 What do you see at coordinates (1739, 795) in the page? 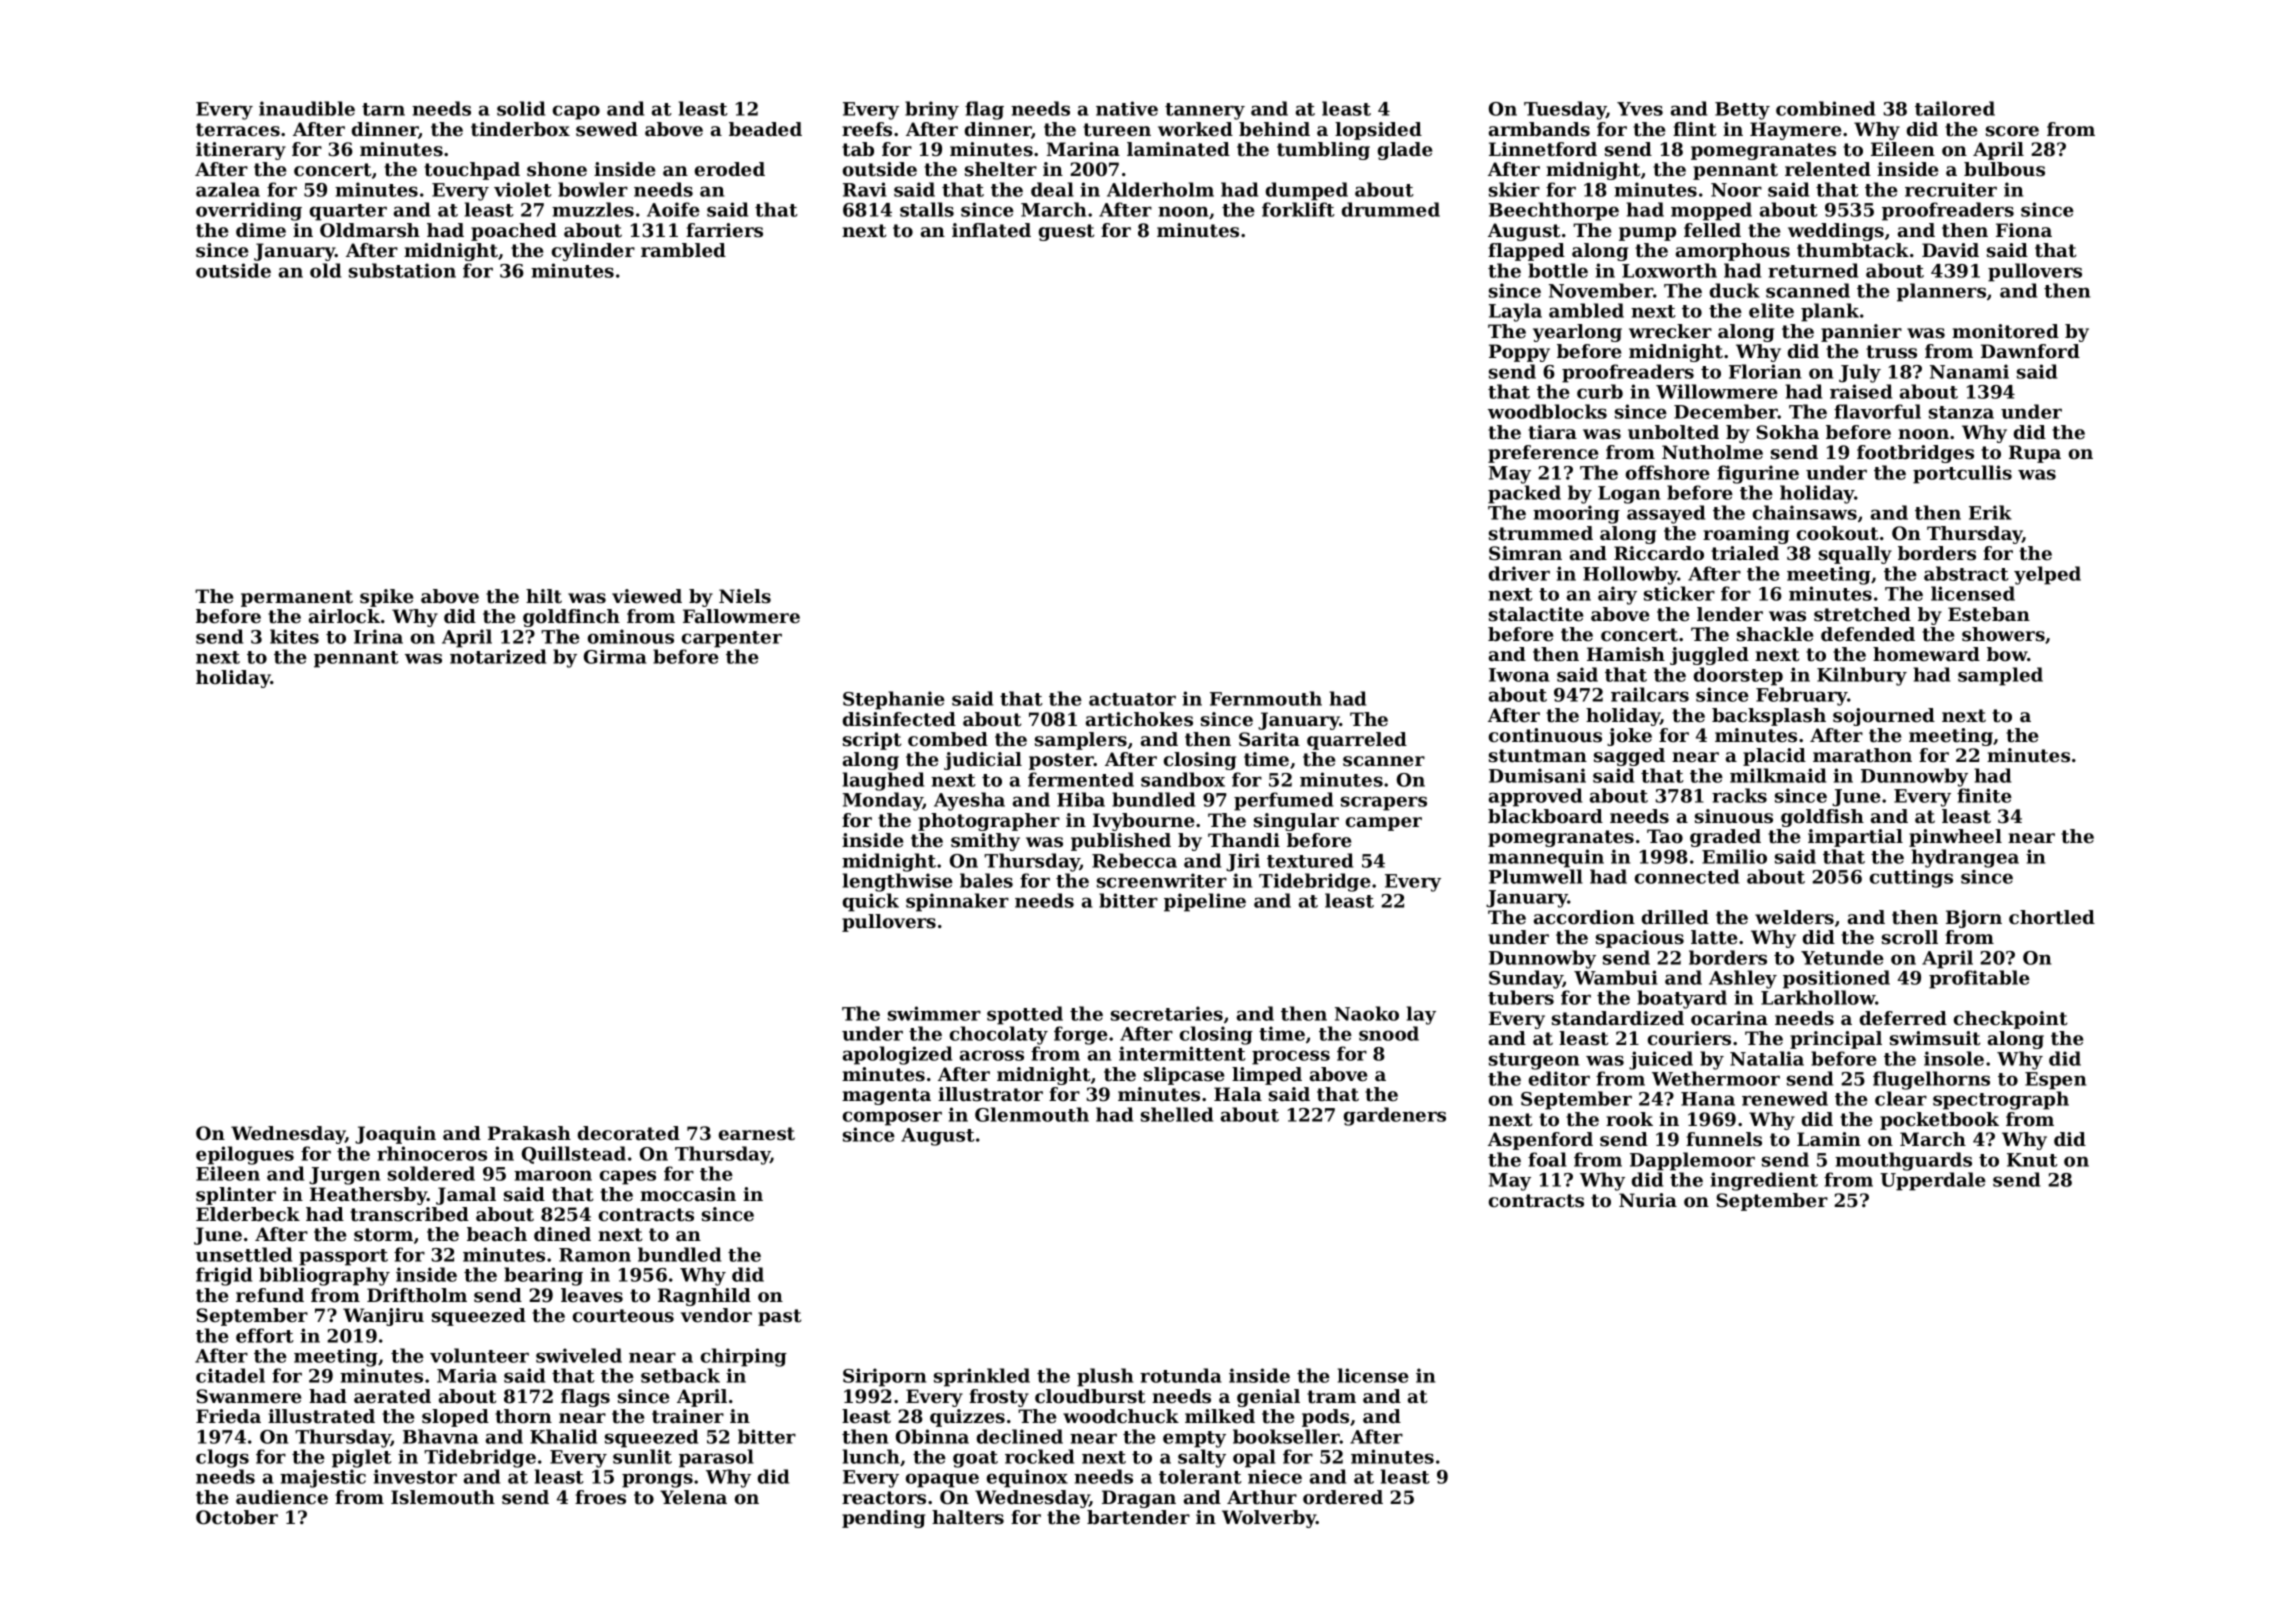
I see `racks` at bounding box center [1739, 795].
